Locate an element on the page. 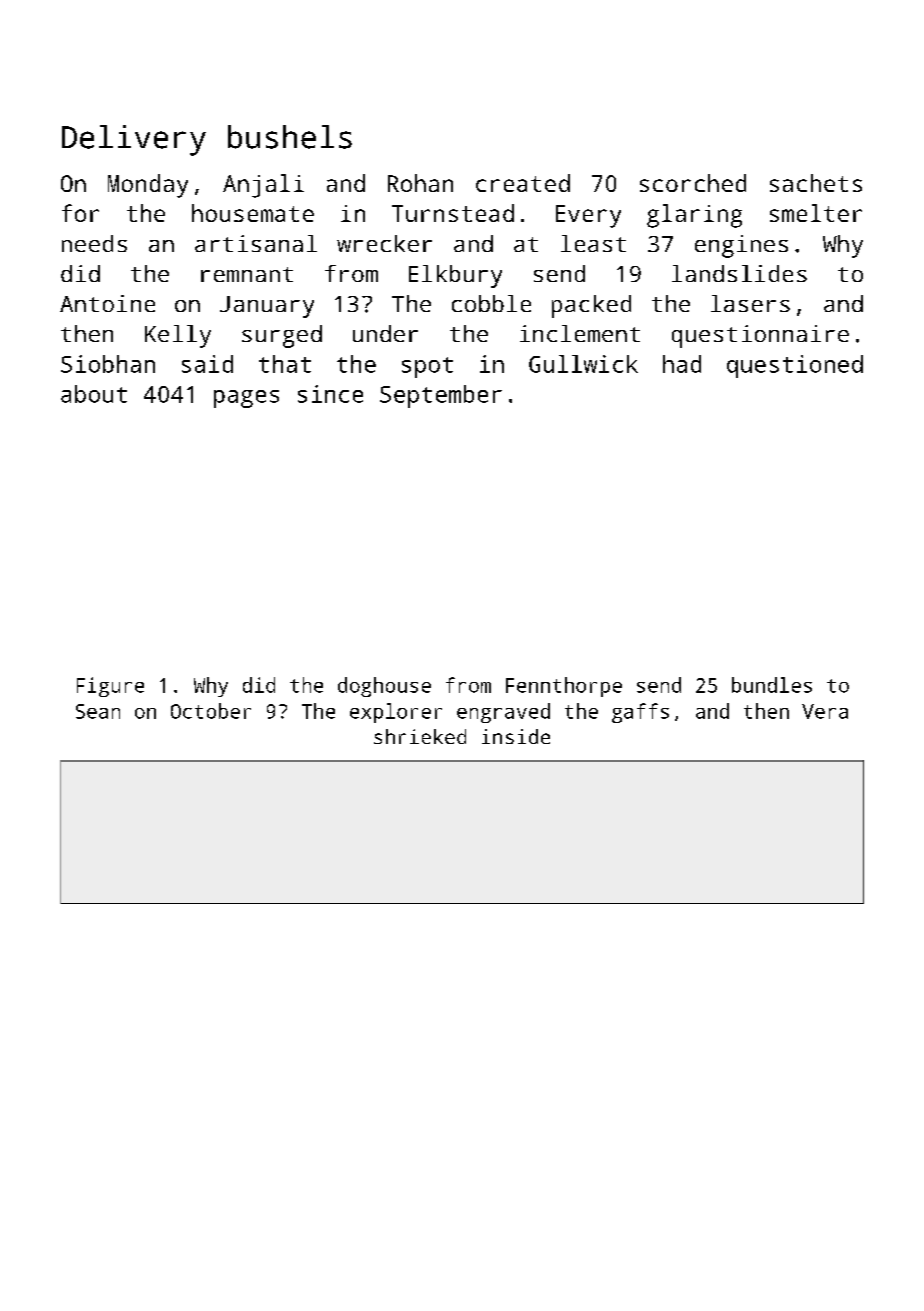 This document has width=924, height=1311. bushels is located at coordinates (290, 137).
